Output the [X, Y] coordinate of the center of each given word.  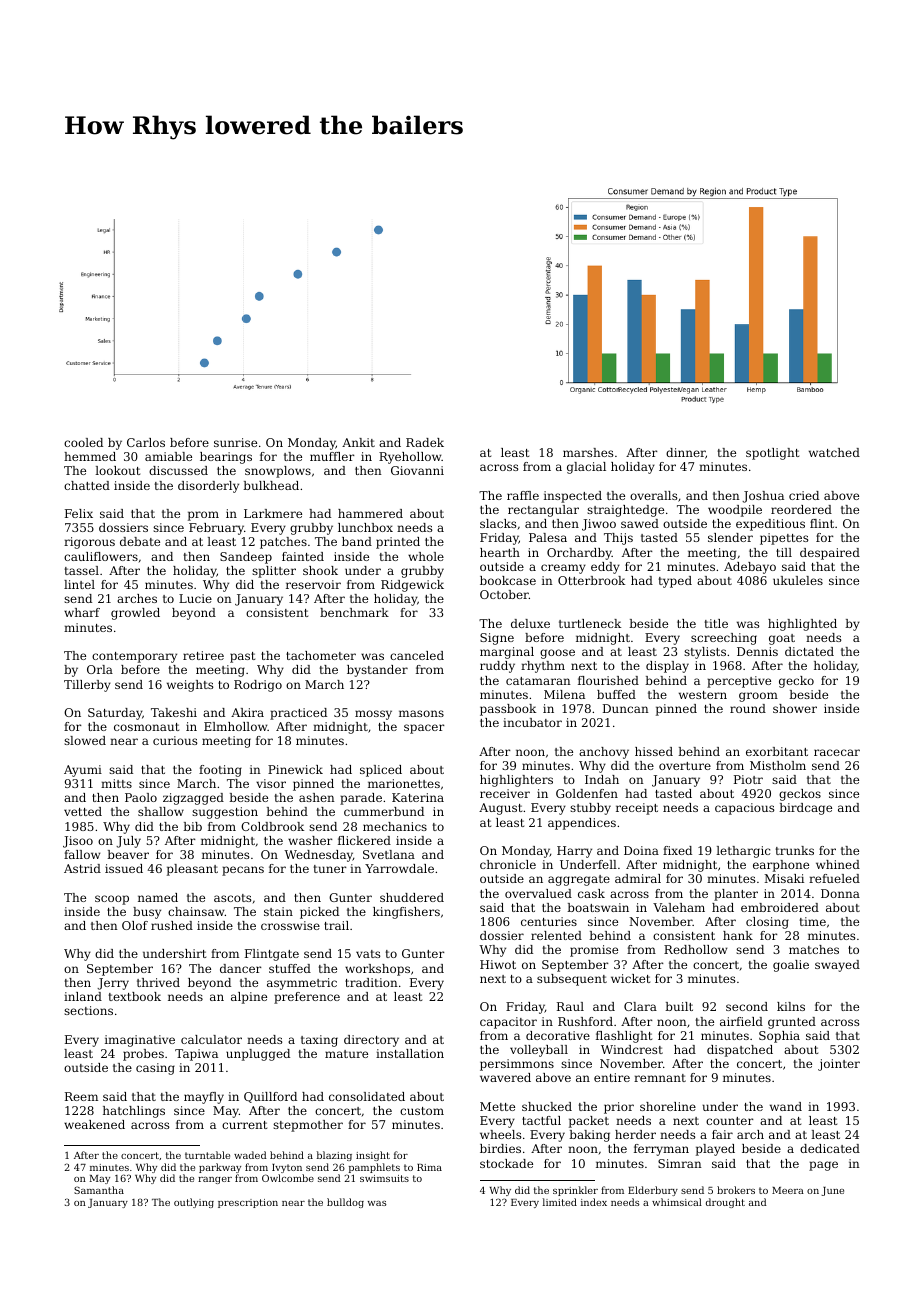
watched [834, 452]
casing [155, 1069]
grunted [792, 1023]
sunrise [235, 442]
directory [371, 1041]
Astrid [82, 868]
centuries [549, 921]
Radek [425, 442]
